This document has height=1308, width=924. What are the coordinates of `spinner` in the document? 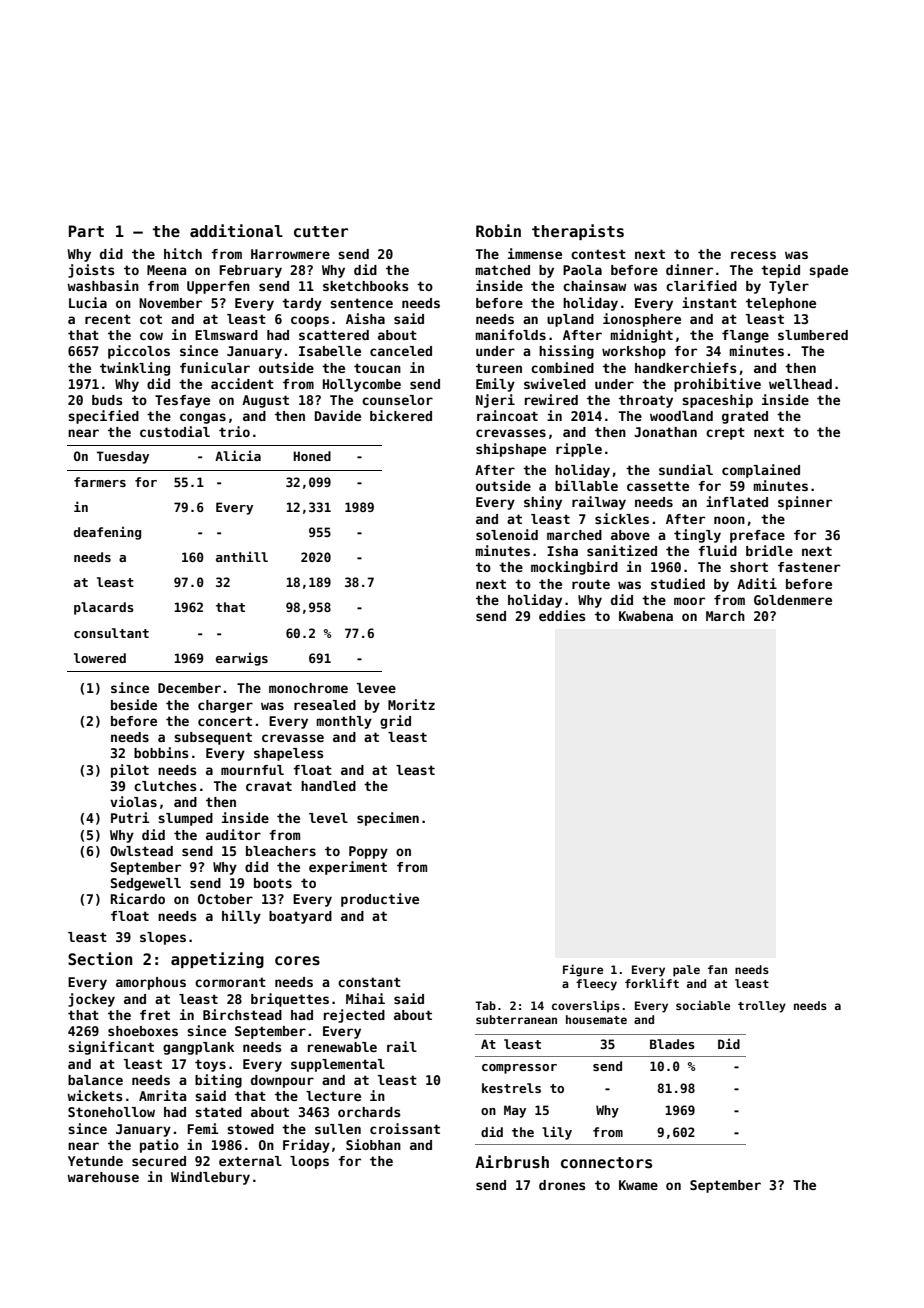 It's located at (805, 503).
